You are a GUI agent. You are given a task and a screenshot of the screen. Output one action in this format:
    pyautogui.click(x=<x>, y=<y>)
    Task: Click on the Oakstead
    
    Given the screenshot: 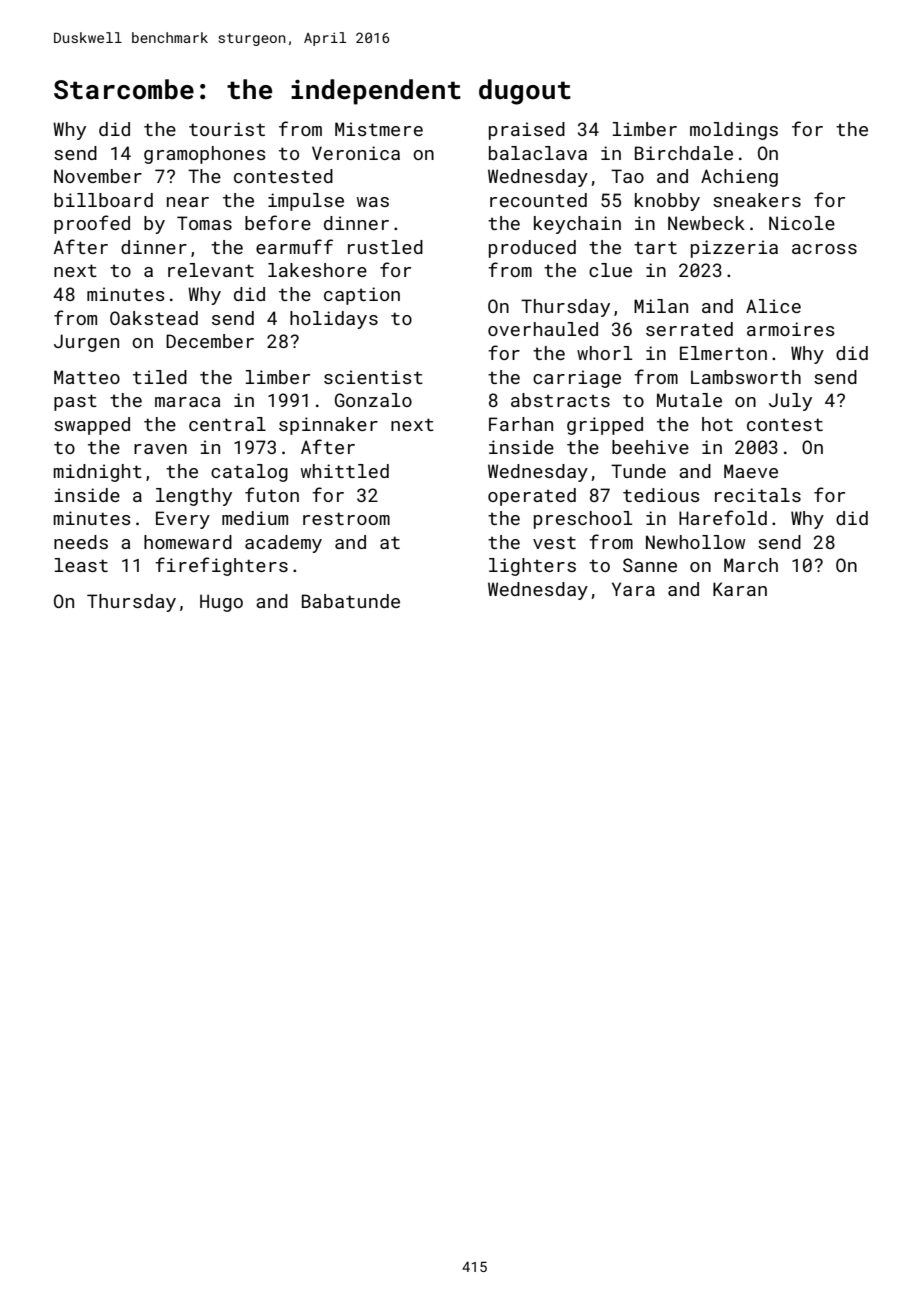 What is the action you would take?
    pyautogui.click(x=154, y=318)
